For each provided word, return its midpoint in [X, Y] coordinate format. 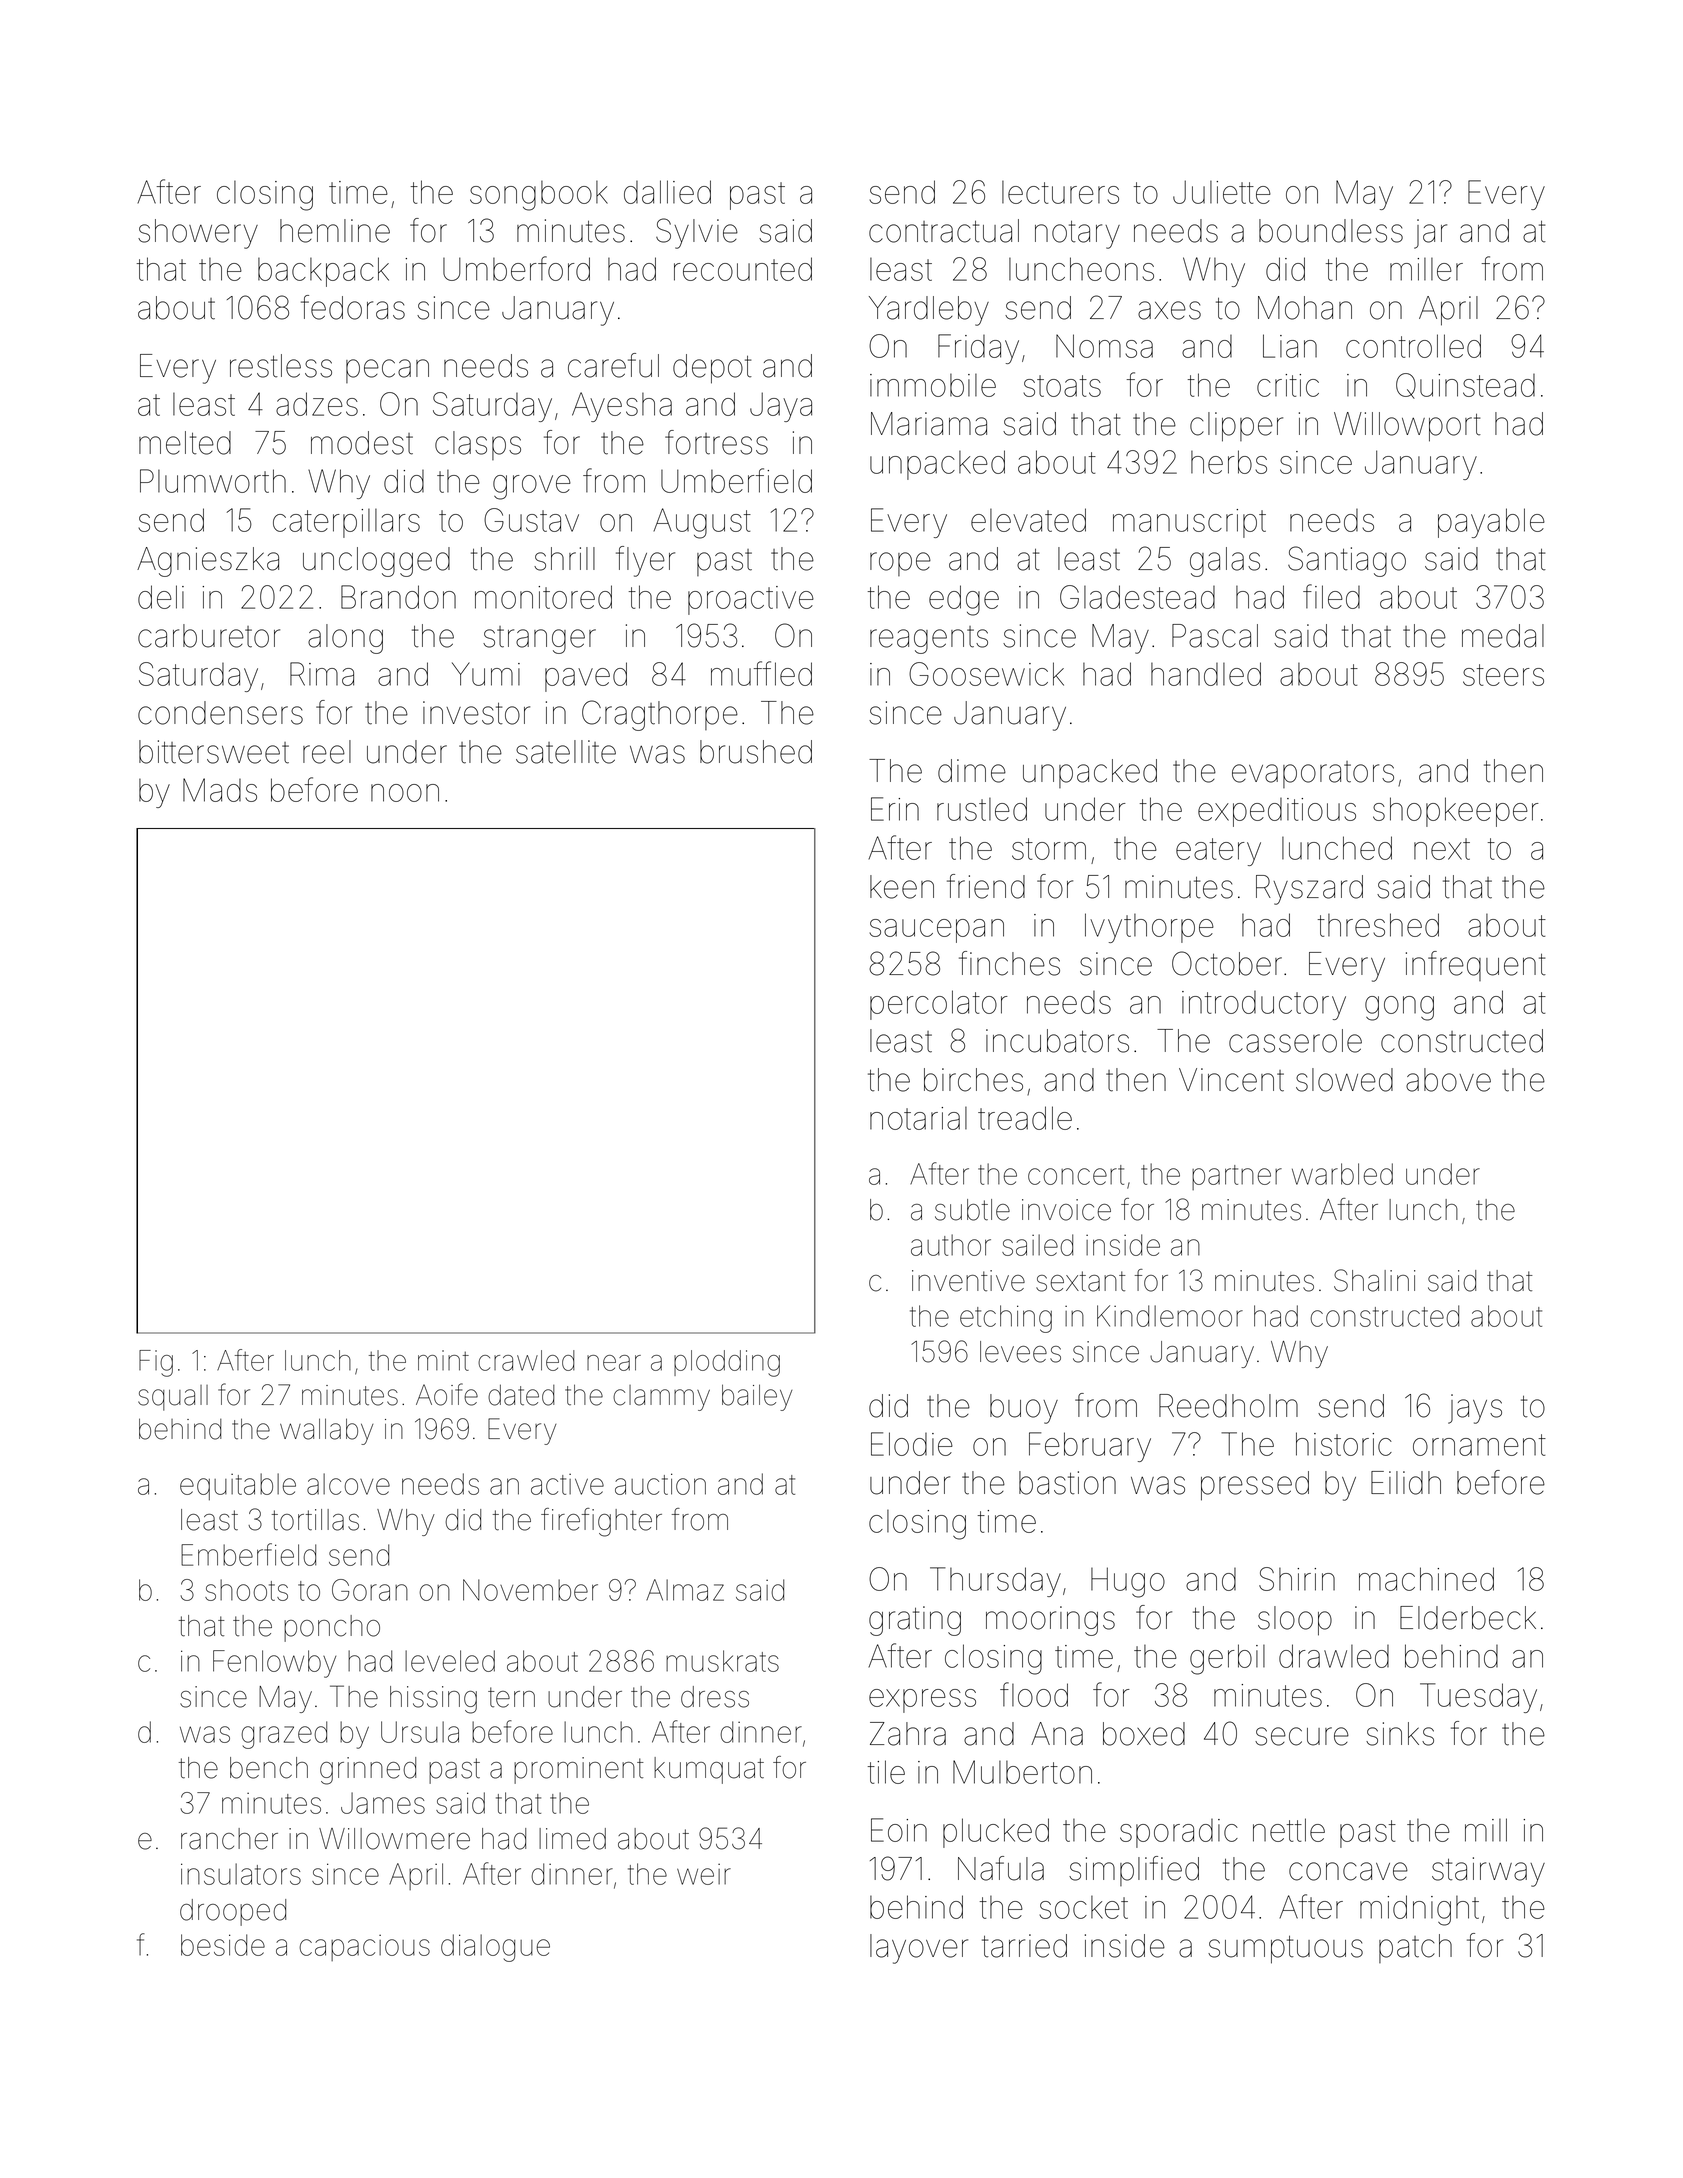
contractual [944, 231]
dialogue [495, 1948]
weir [704, 1874]
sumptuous [1285, 1950]
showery [198, 234]
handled [1206, 674]
